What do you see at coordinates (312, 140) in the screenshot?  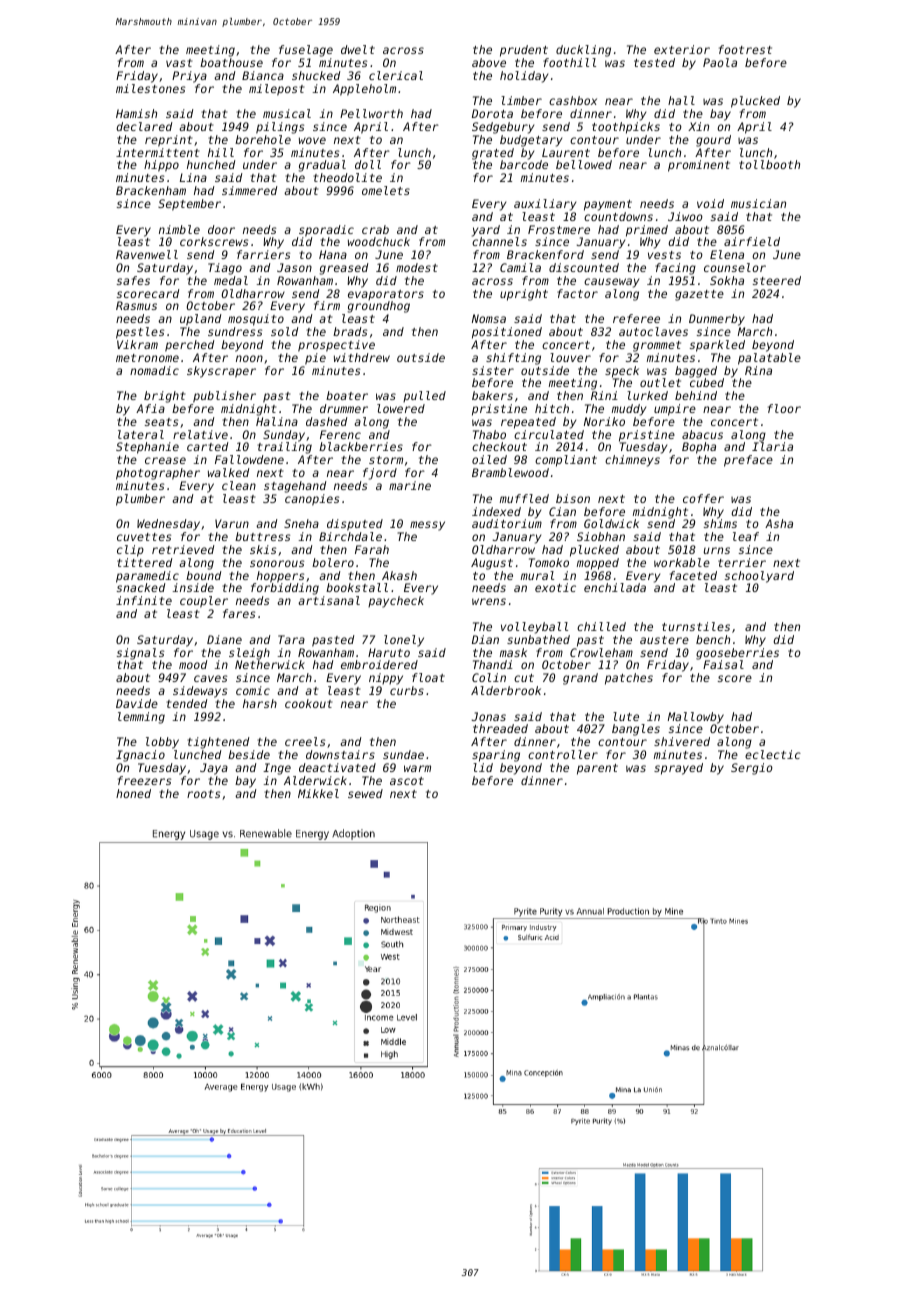 I see `wove` at bounding box center [312, 140].
